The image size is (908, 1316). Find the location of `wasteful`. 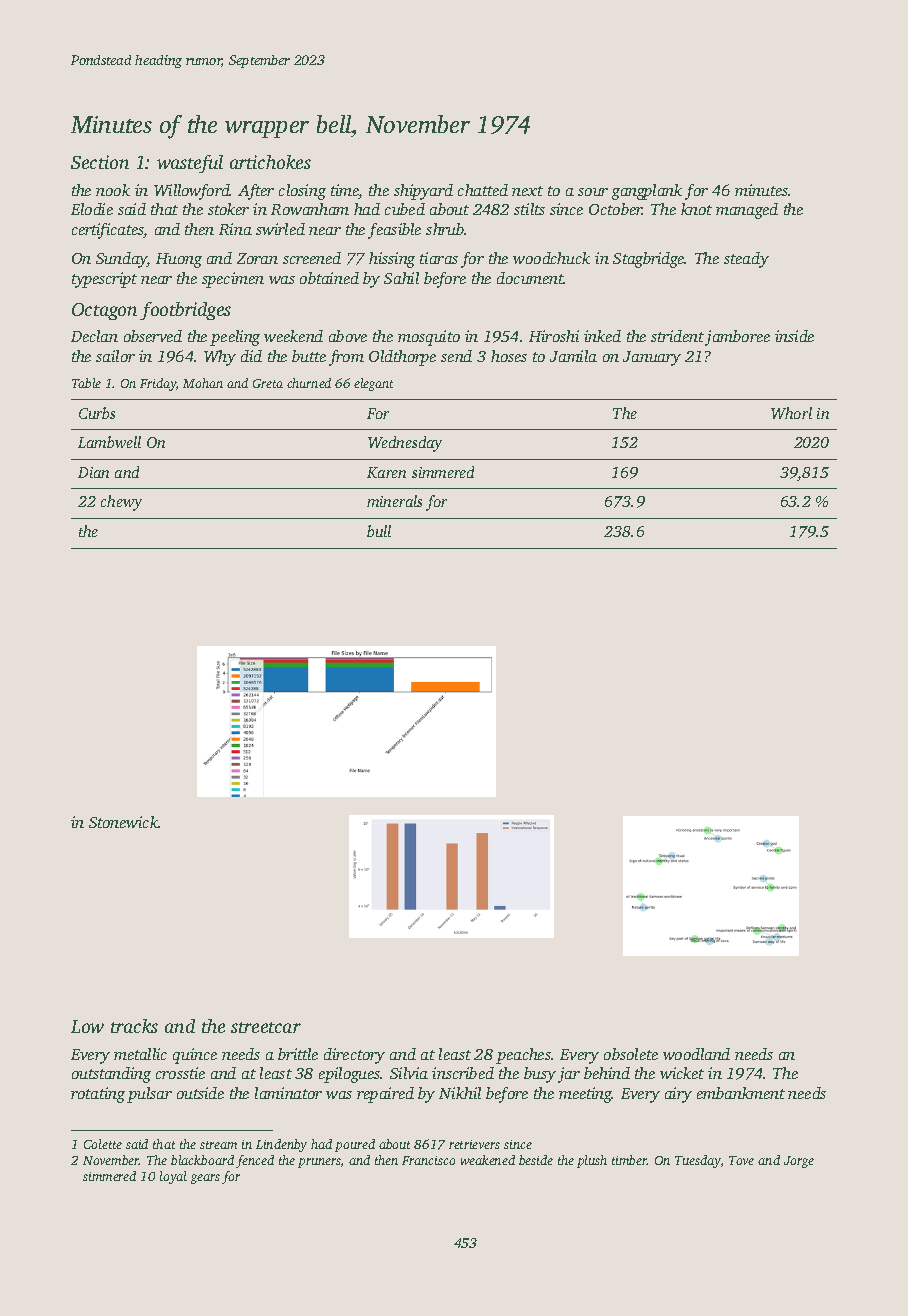

wasteful is located at coordinates (190, 164).
